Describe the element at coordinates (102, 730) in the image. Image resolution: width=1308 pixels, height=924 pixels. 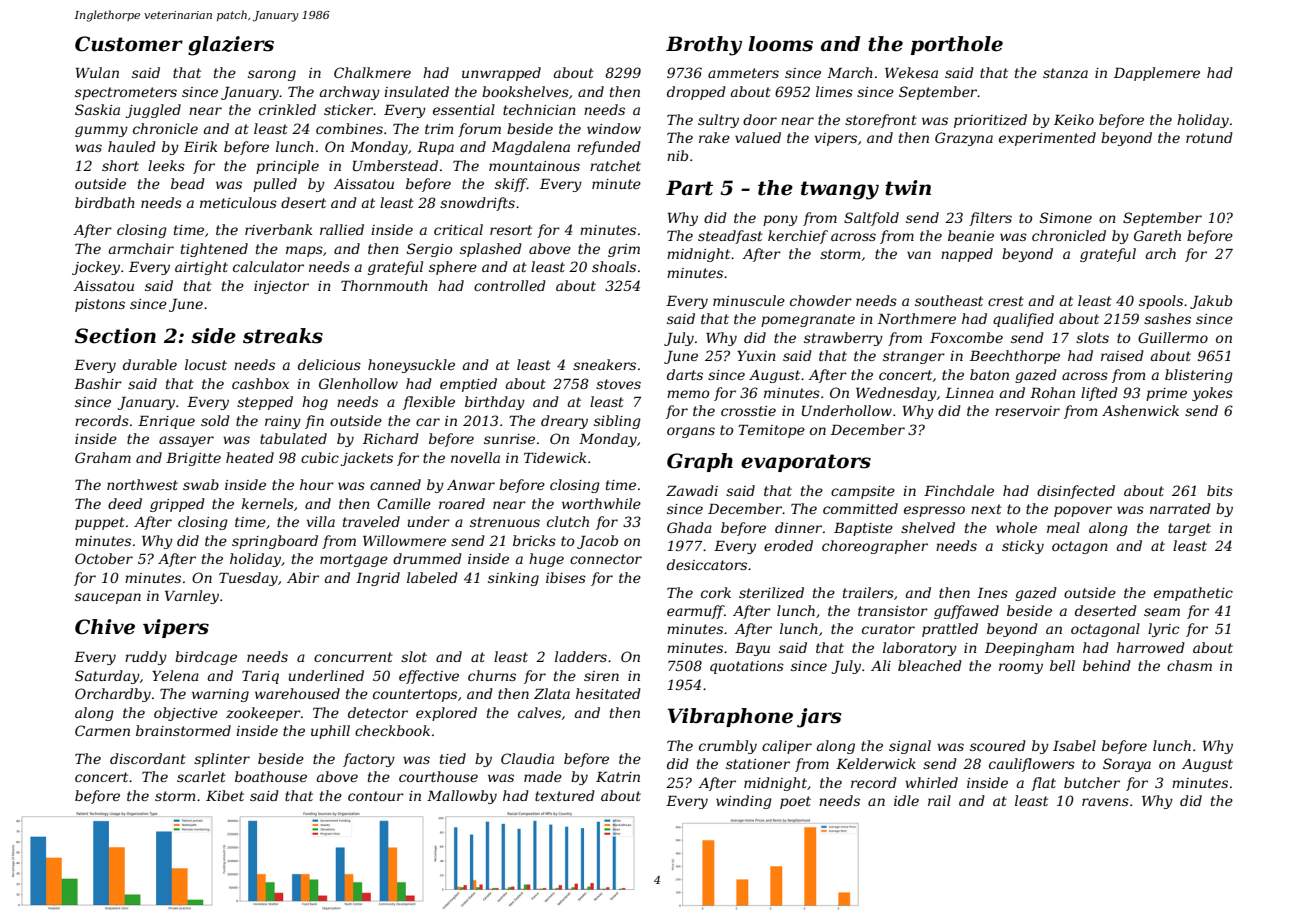
I see `Carmen` at that location.
